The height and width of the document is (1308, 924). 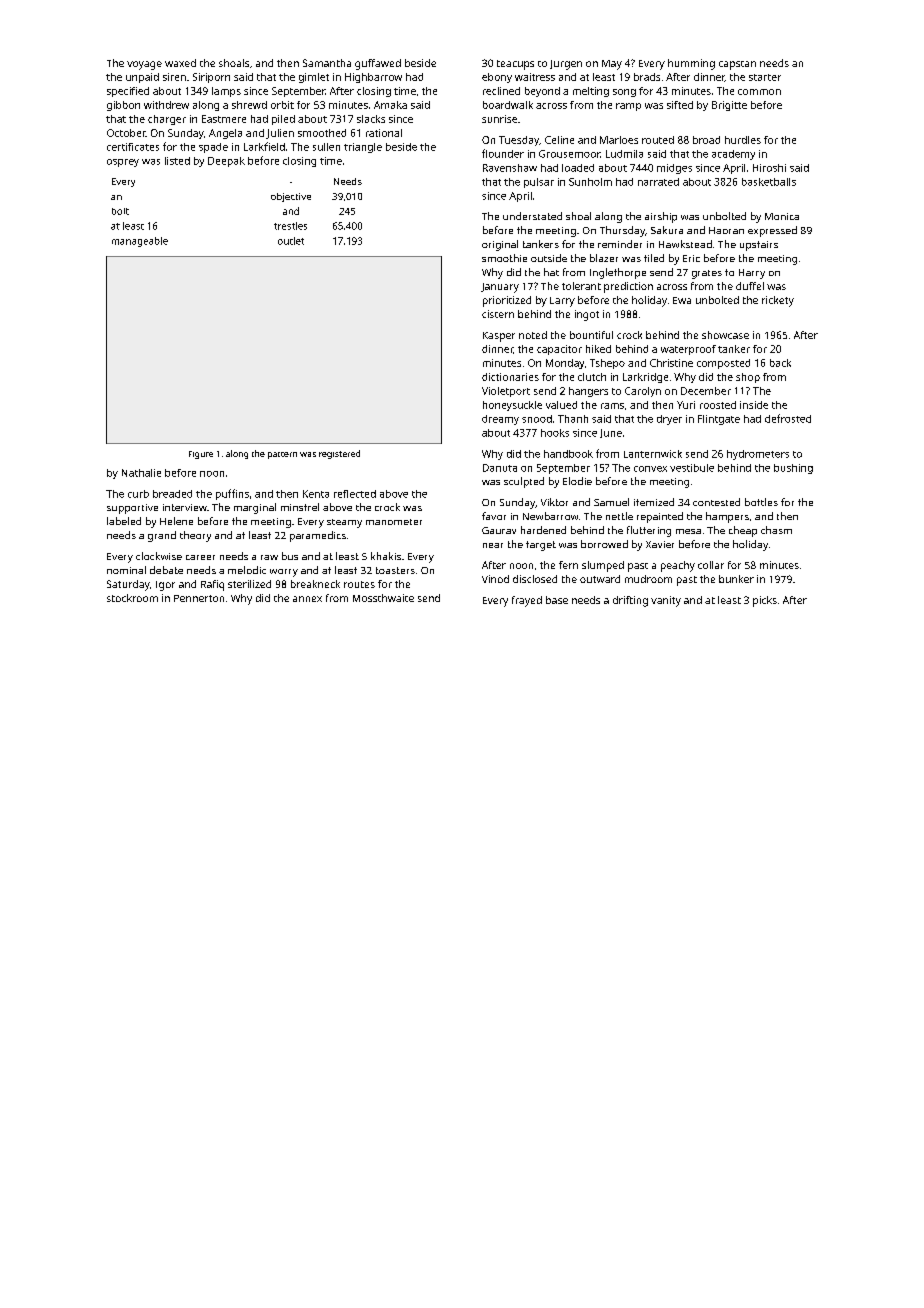 I want to click on dryer, so click(x=669, y=420).
